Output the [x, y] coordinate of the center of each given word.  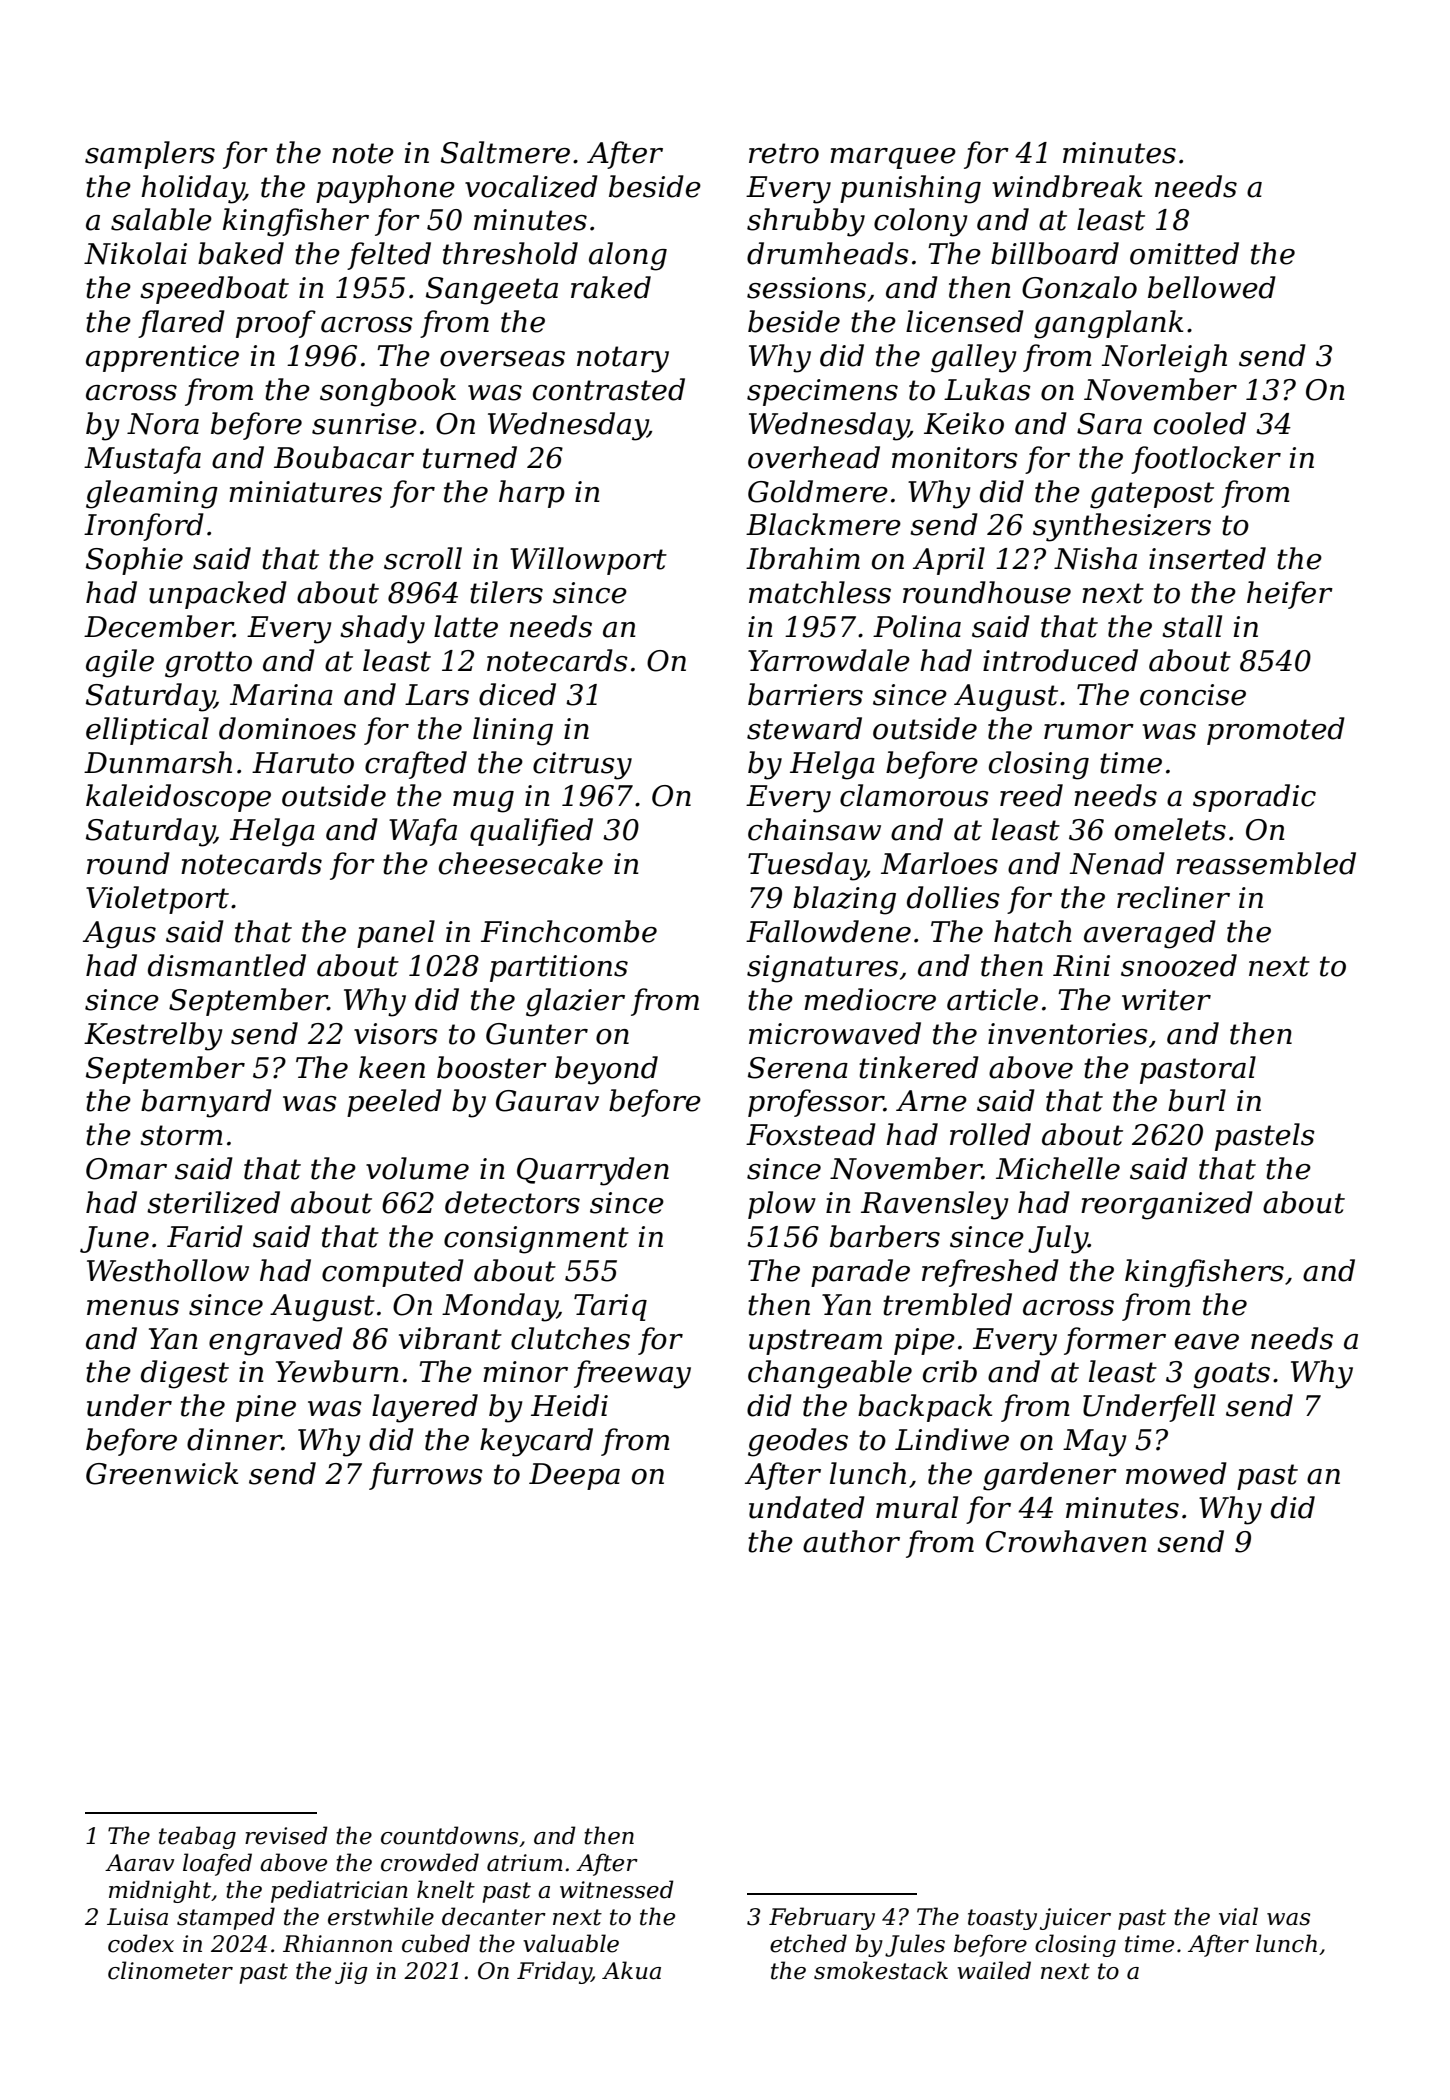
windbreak [1067, 186]
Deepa [574, 1476]
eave [1207, 1342]
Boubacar [344, 457]
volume [417, 1168]
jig [351, 1973]
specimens [822, 392]
